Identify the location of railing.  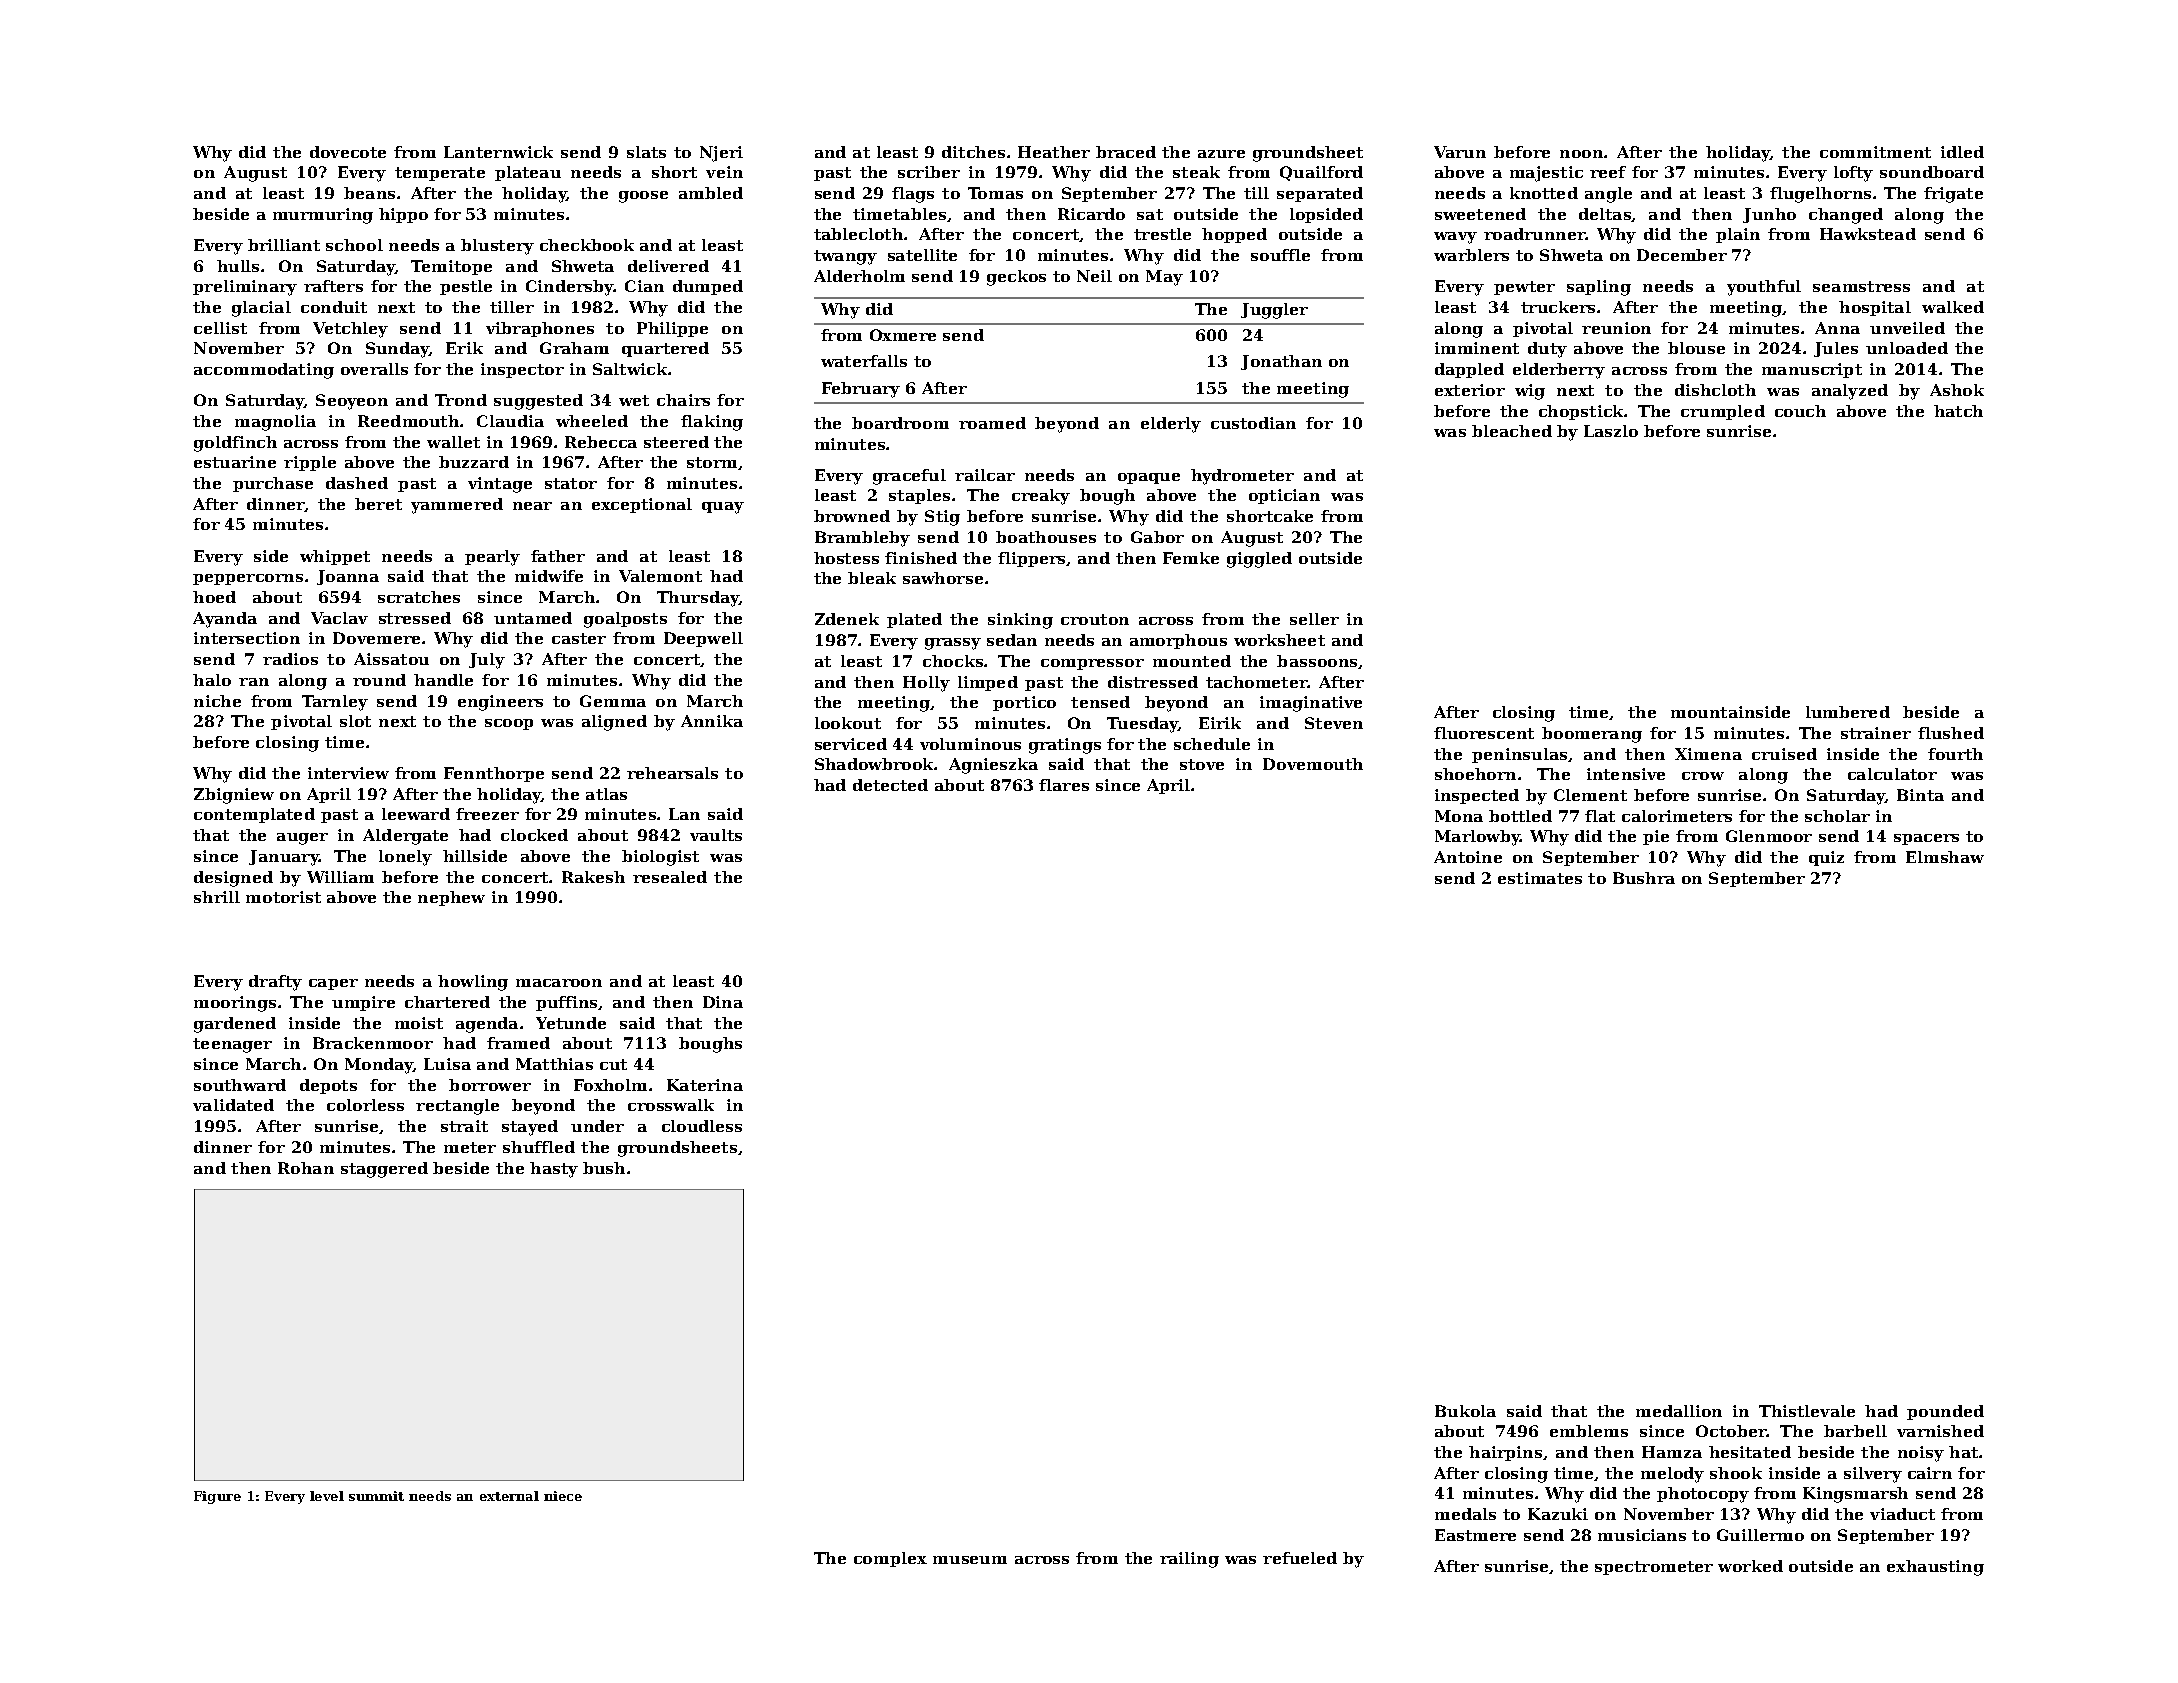
(1189, 1560).
